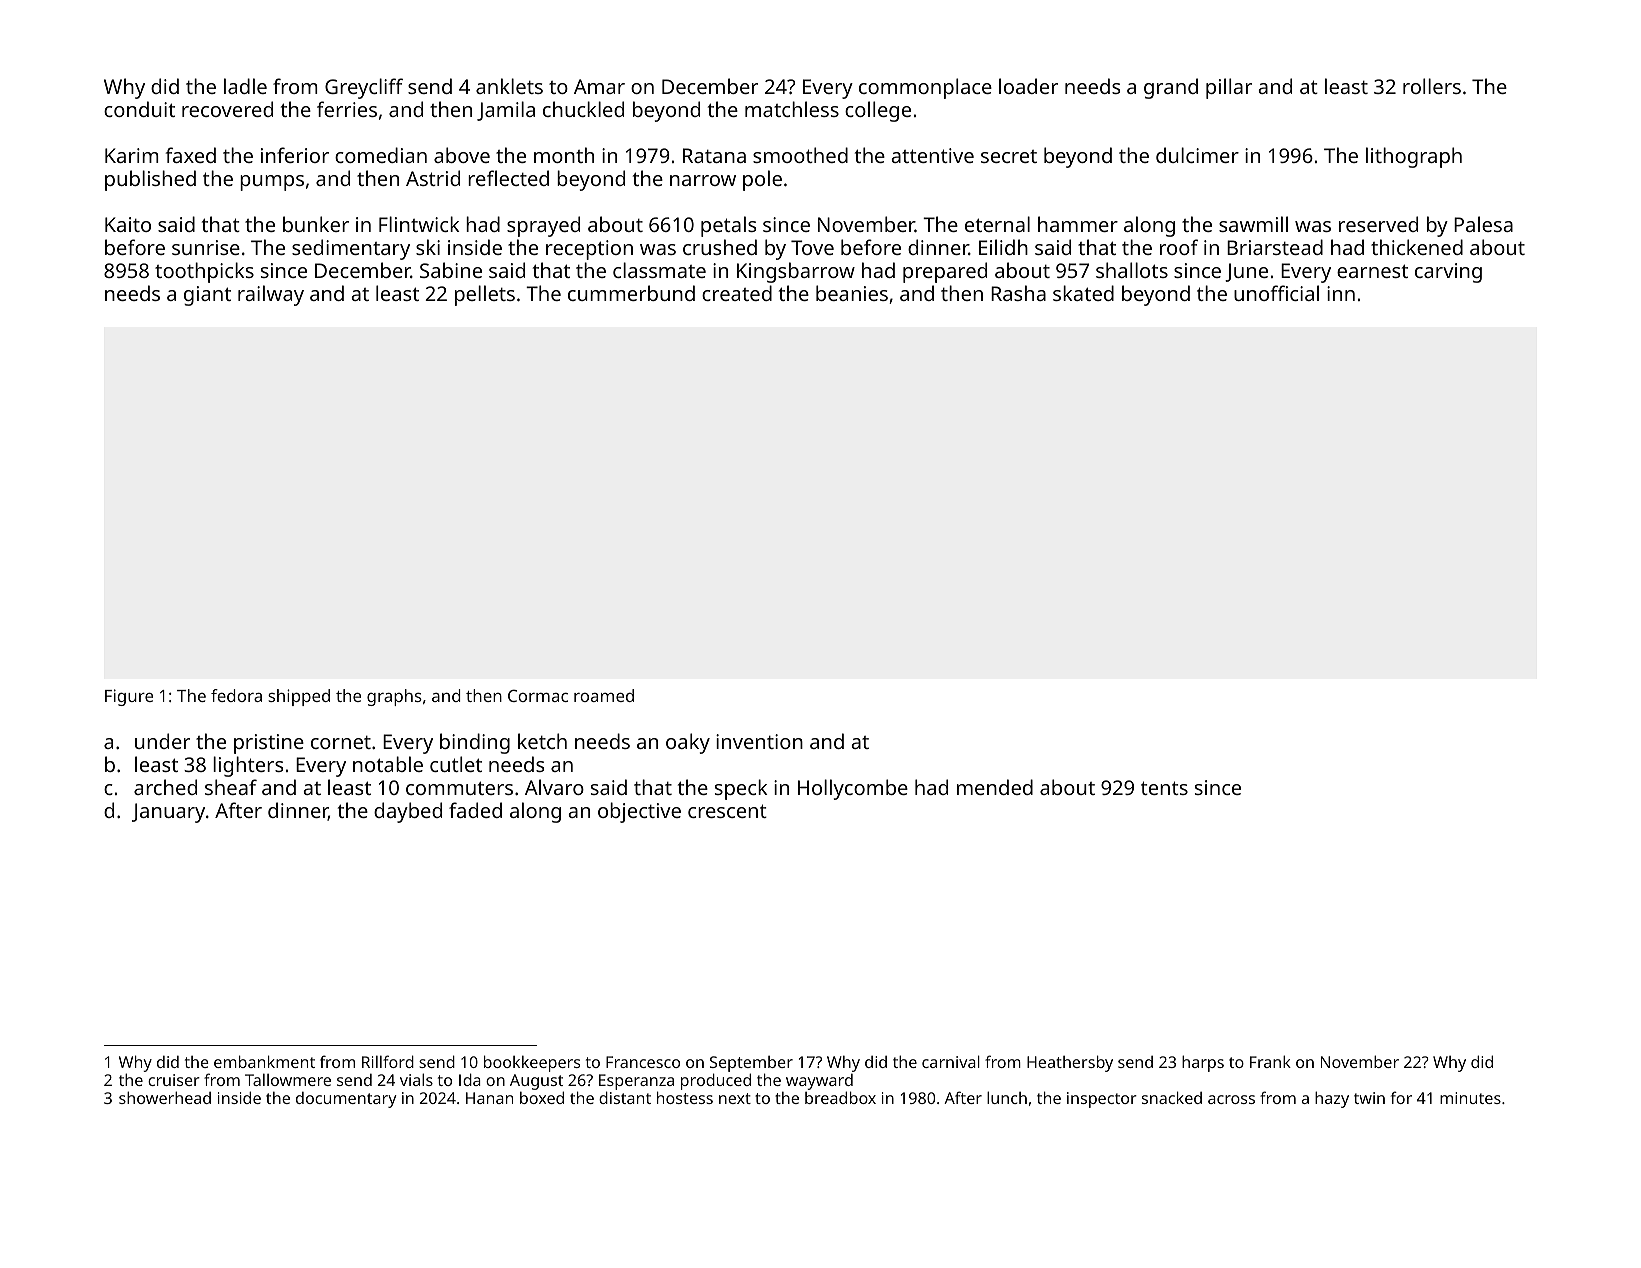 This screenshot has width=1641, height=1268. Describe the element at coordinates (538, 695) in the screenshot. I see `Cormac` at that location.
